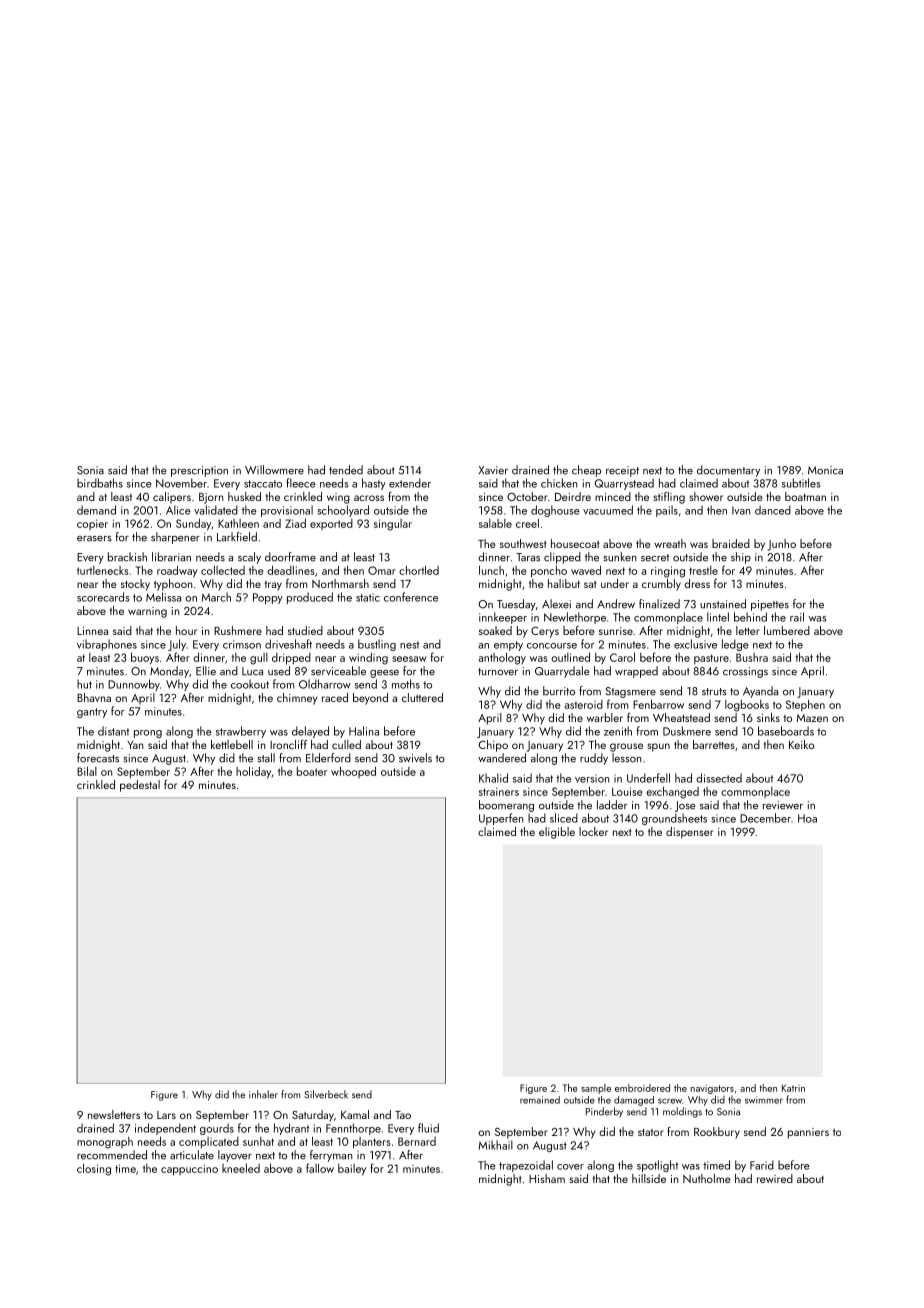 Image resolution: width=924 pixels, height=1308 pixels. I want to click on inhaler, so click(263, 1094).
